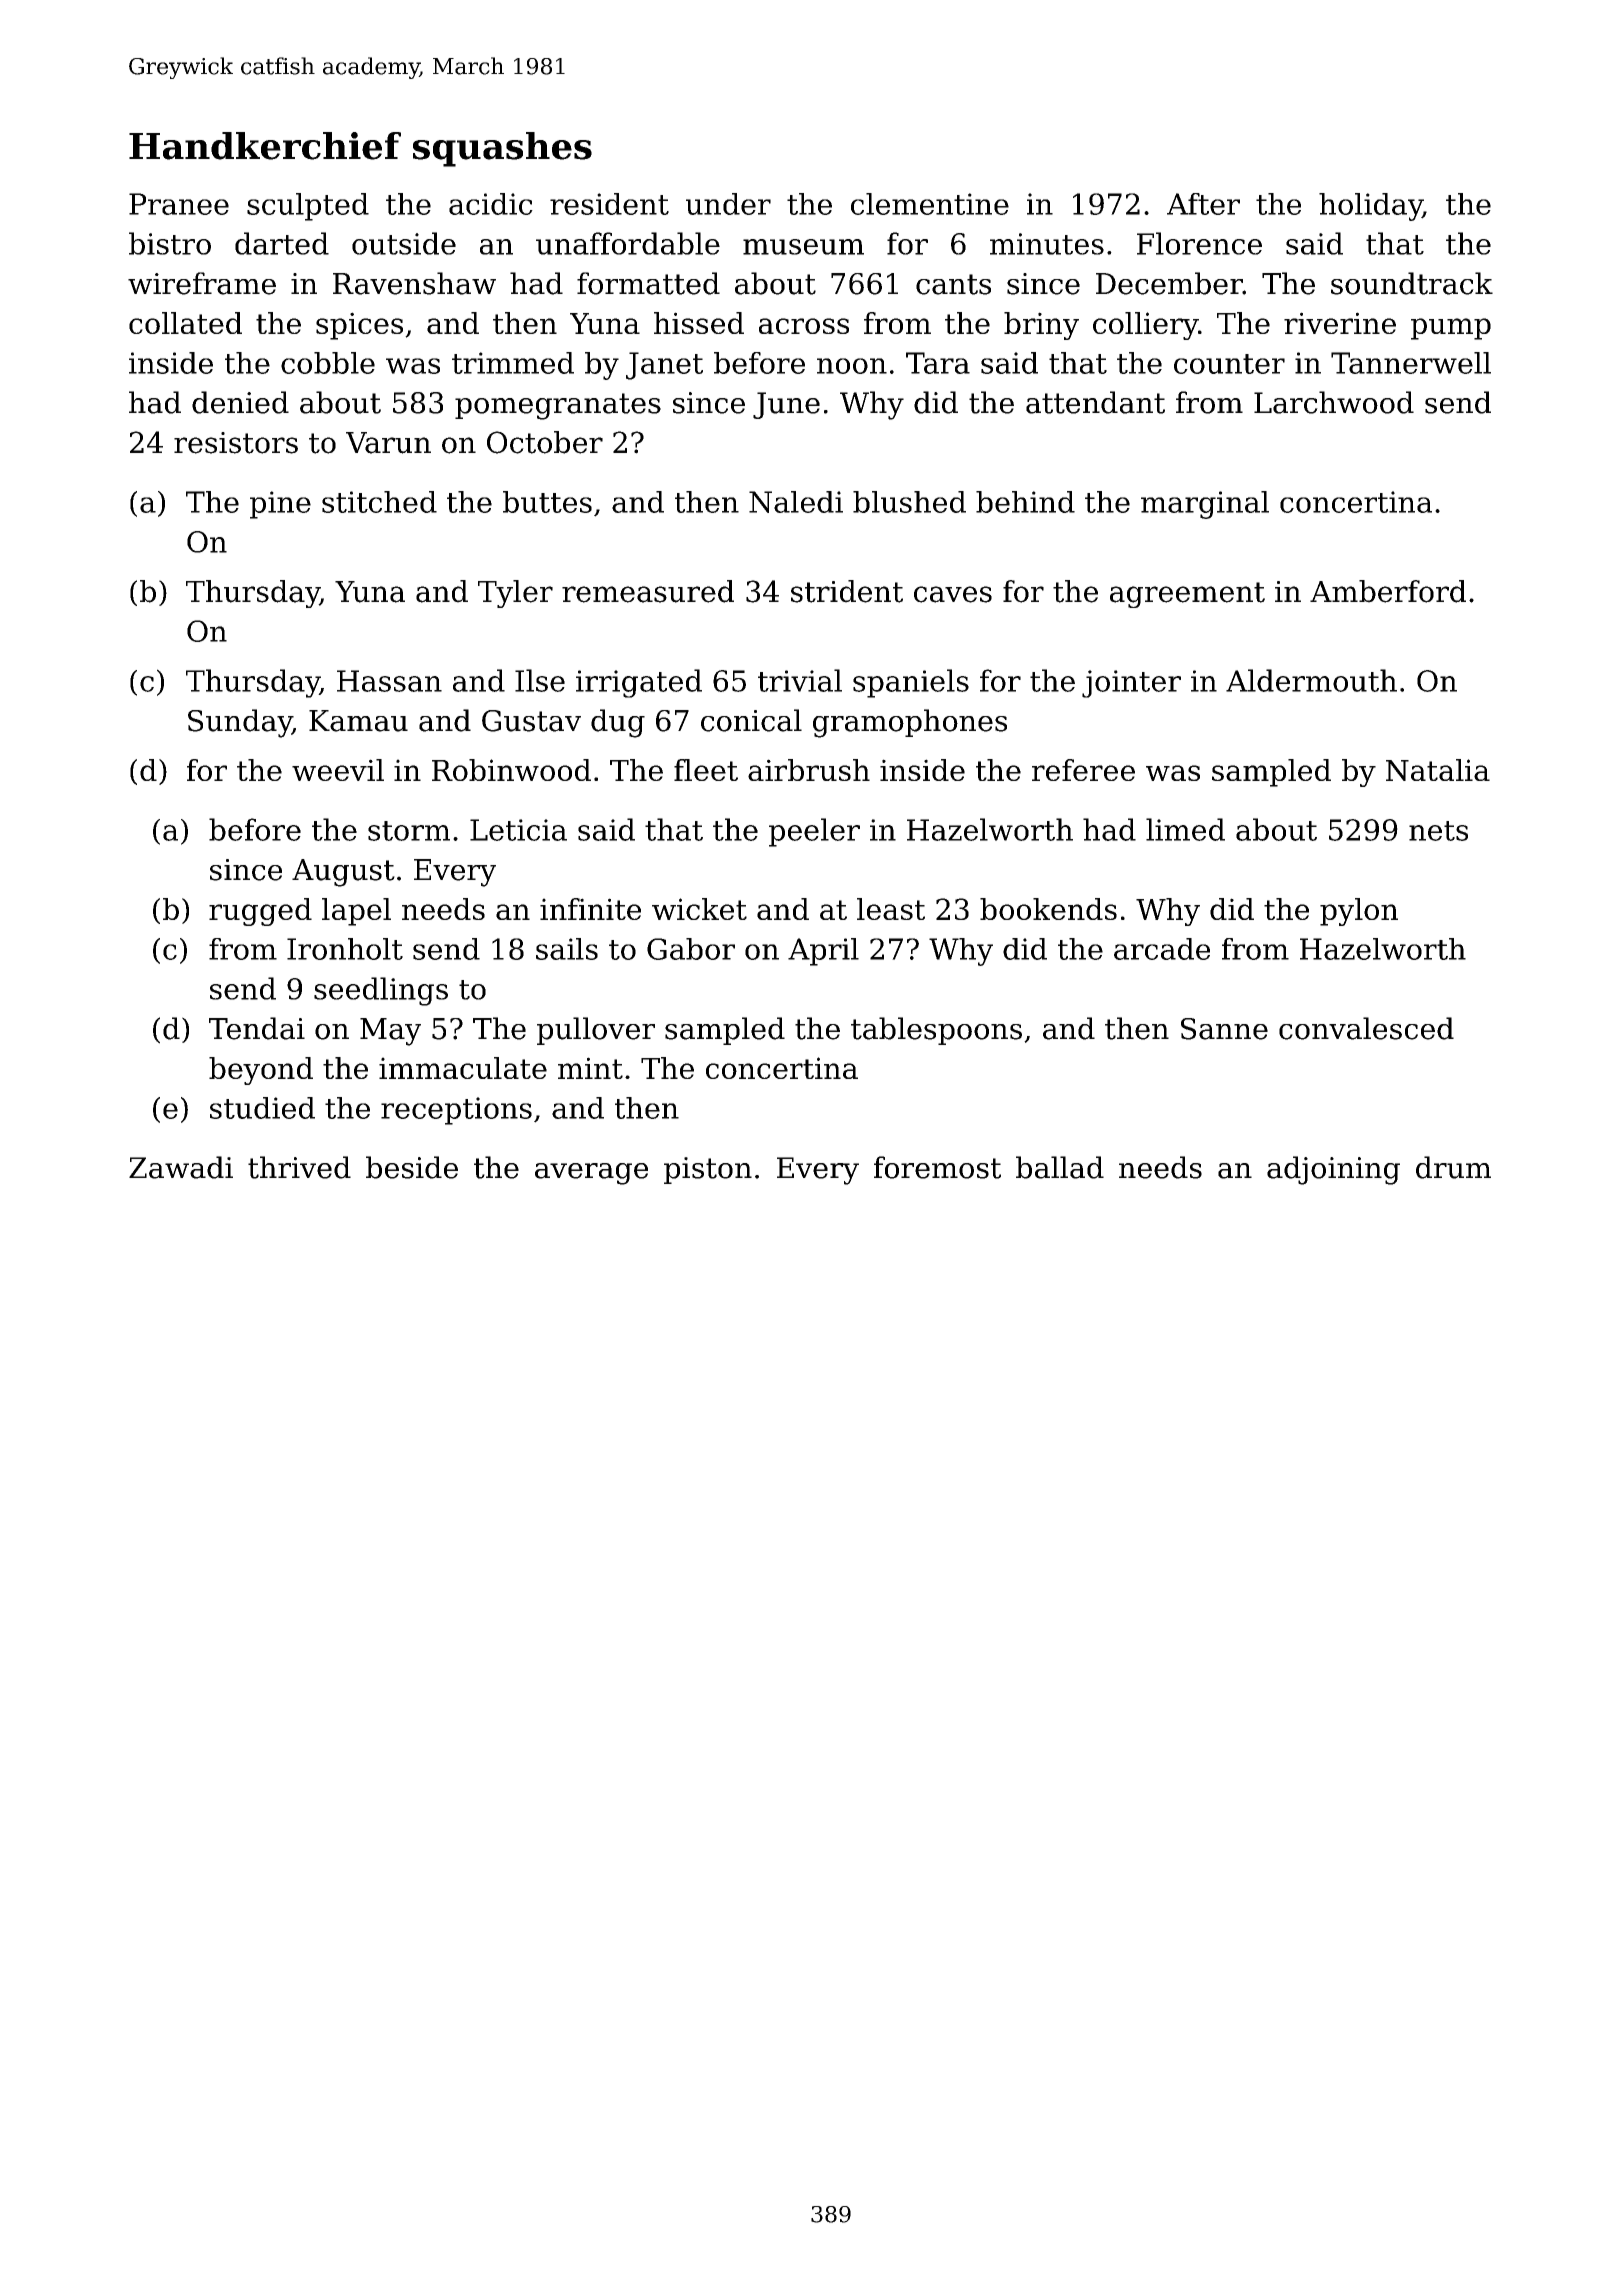 The width and height of the screenshot is (1620, 2292). I want to click on nets, so click(1438, 831).
